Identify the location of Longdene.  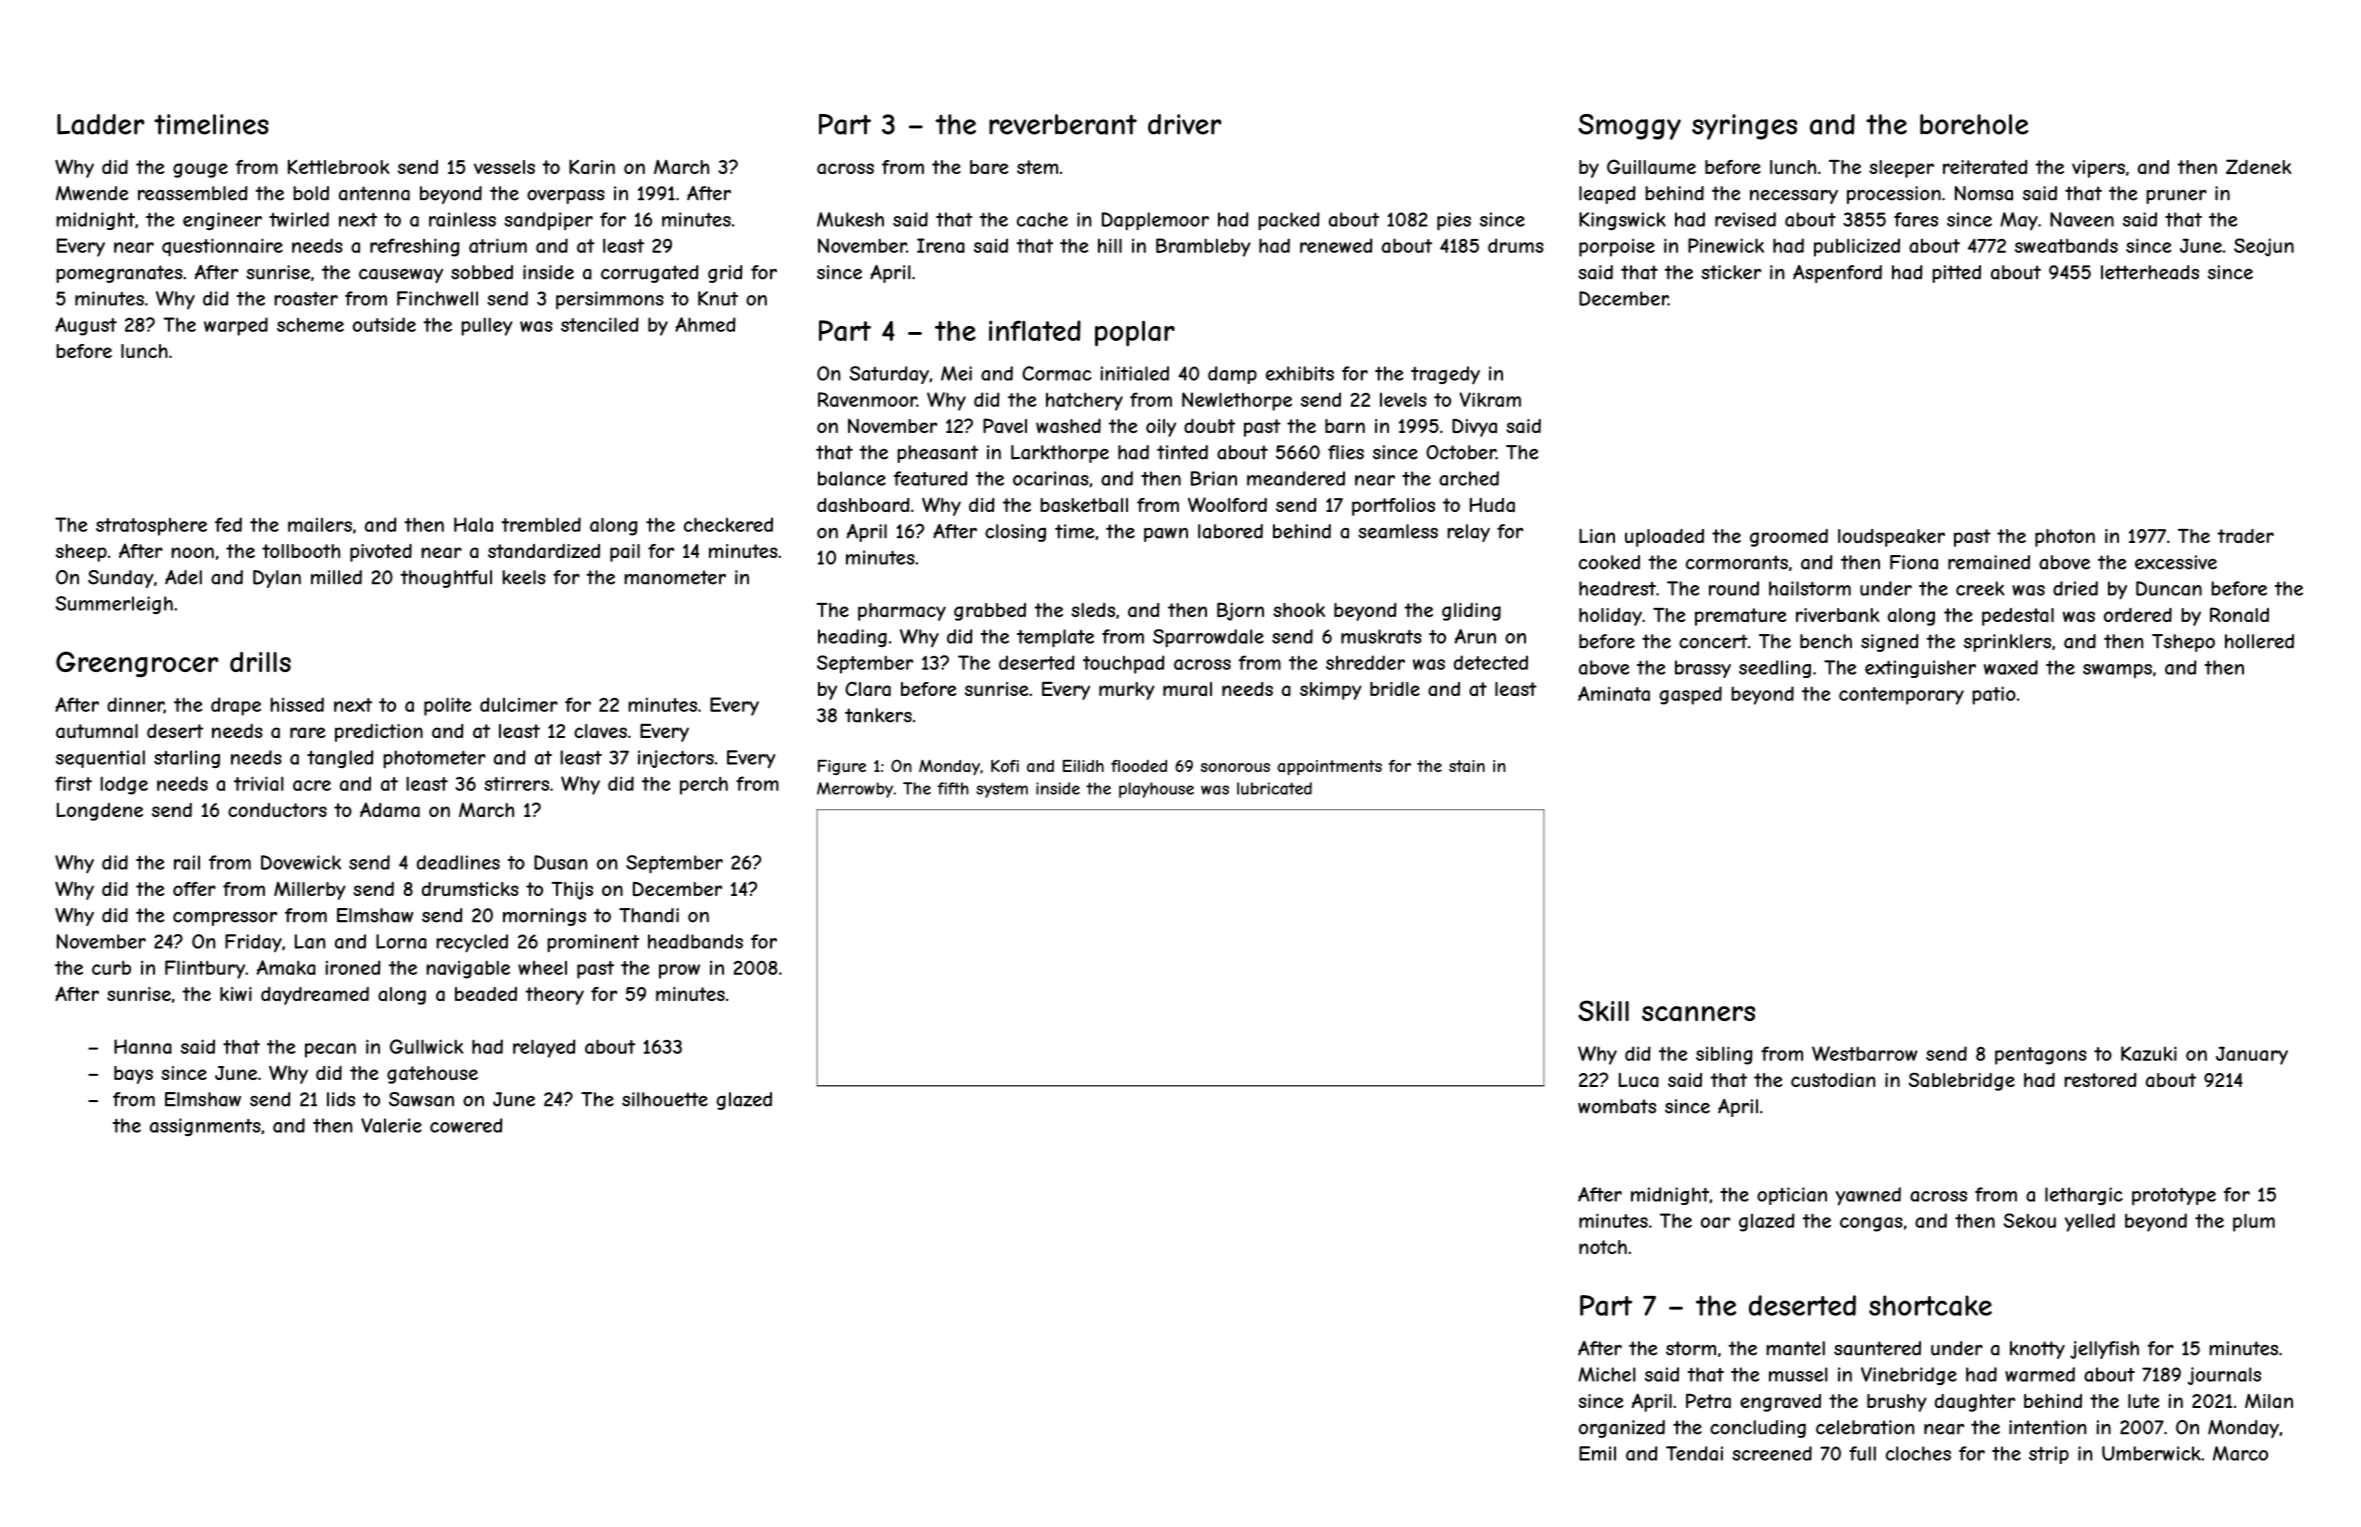
(100, 812).
